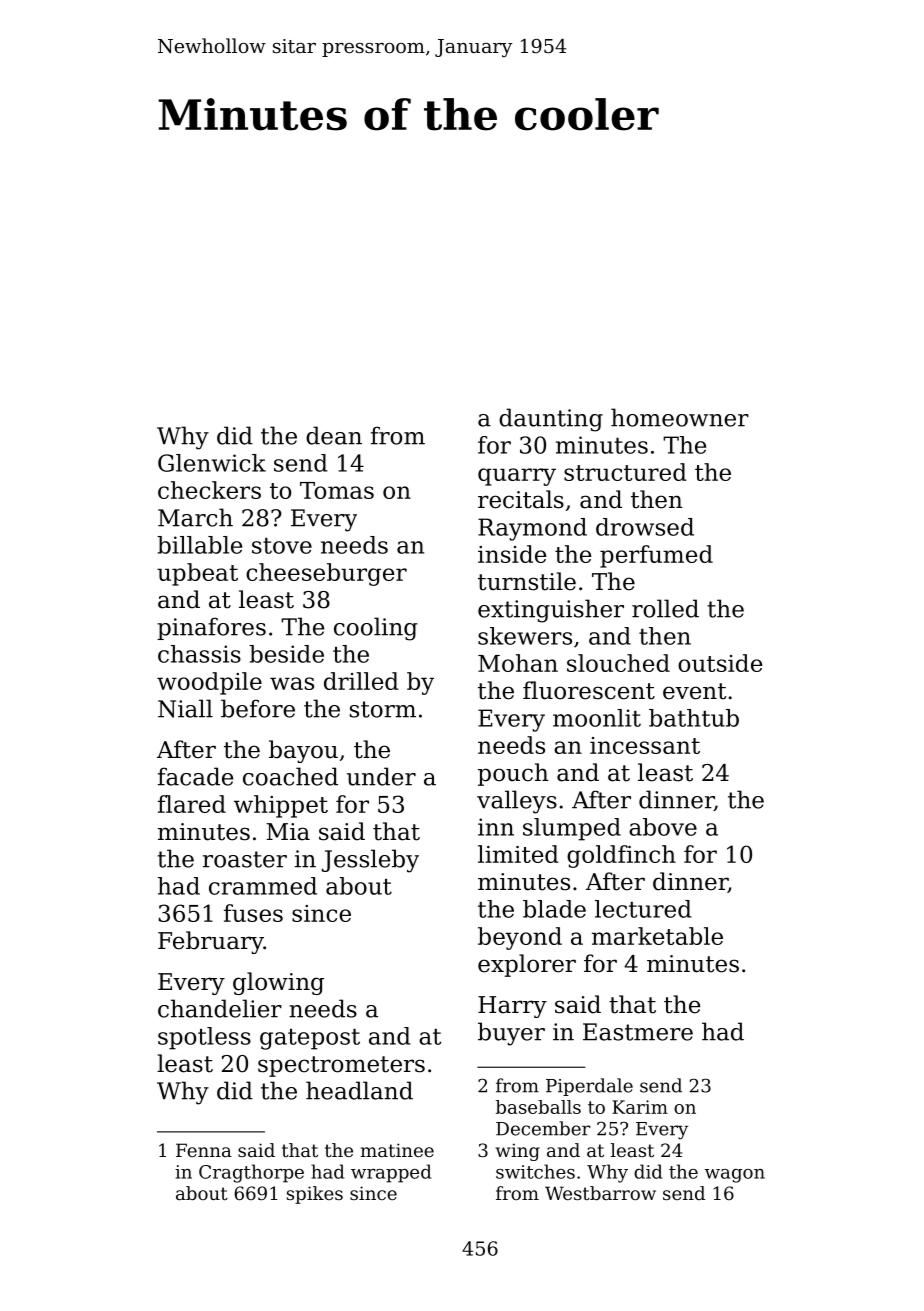  Describe the element at coordinates (220, 1008) in the screenshot. I see `chandelier` at that location.
